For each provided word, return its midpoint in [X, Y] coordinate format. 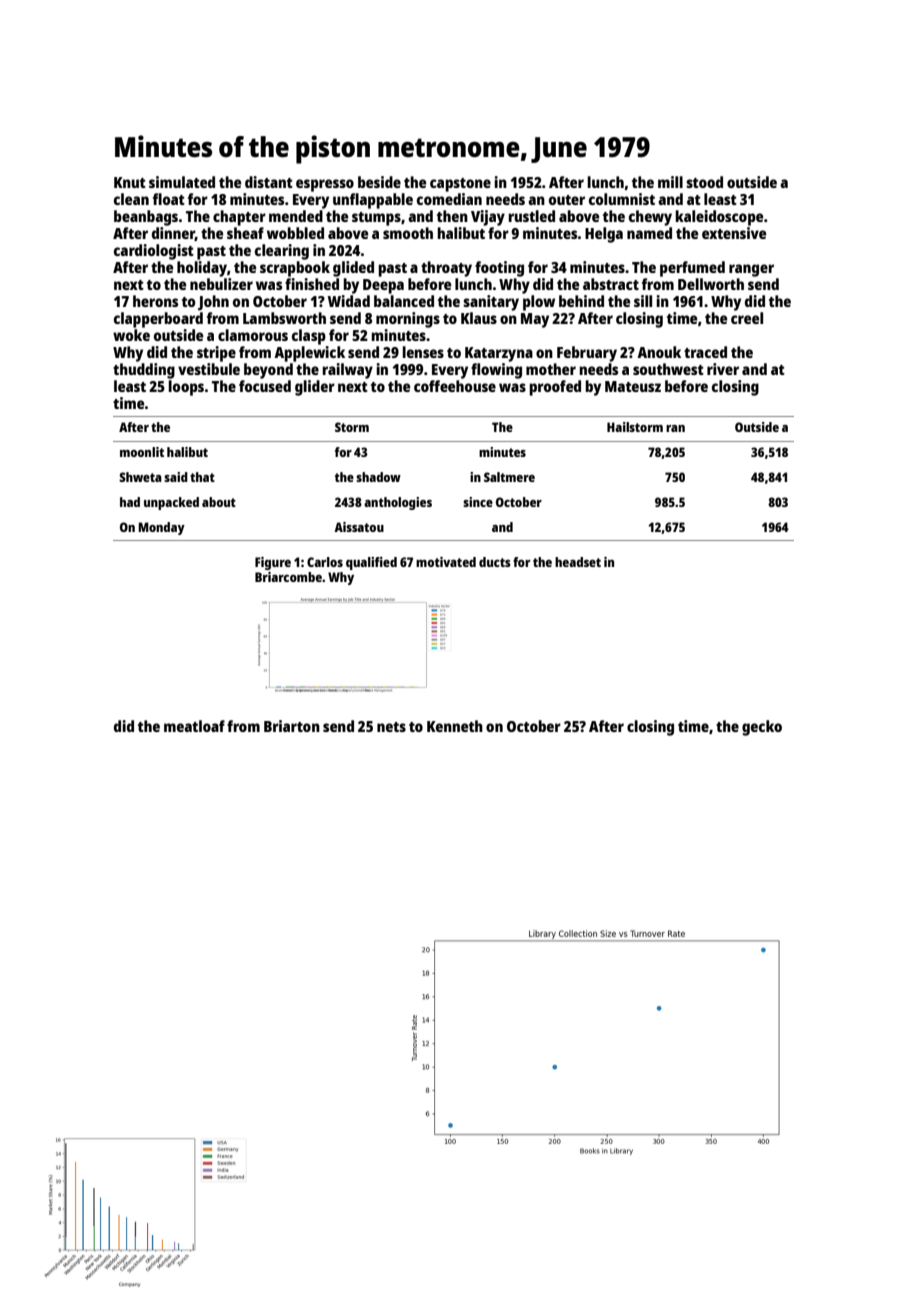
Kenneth [455, 726]
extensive [734, 233]
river [723, 369]
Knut [130, 182]
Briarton [292, 726]
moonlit [142, 452]
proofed [555, 388]
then [452, 216]
